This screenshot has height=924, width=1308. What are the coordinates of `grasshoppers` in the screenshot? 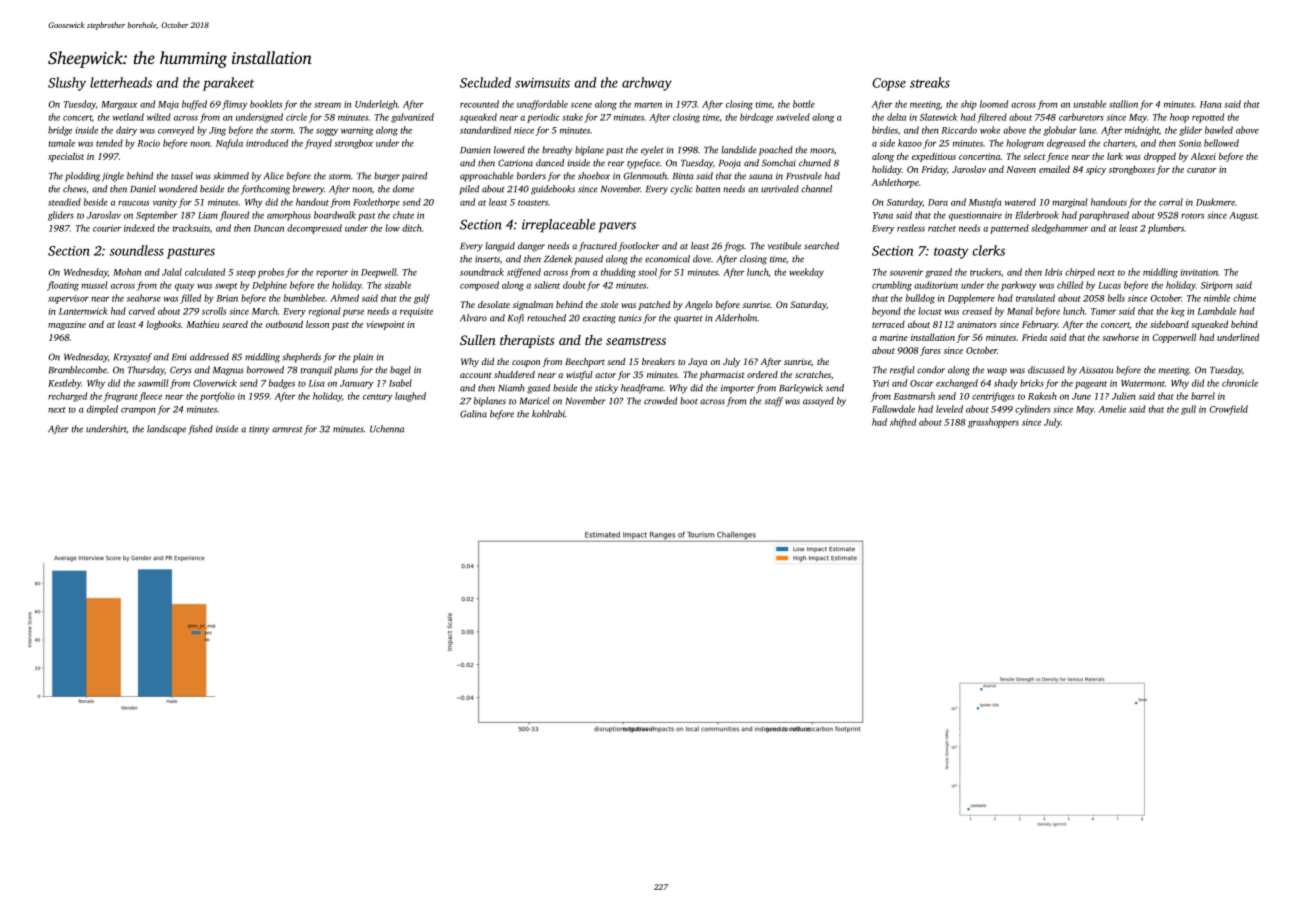 It's located at (993, 423).
